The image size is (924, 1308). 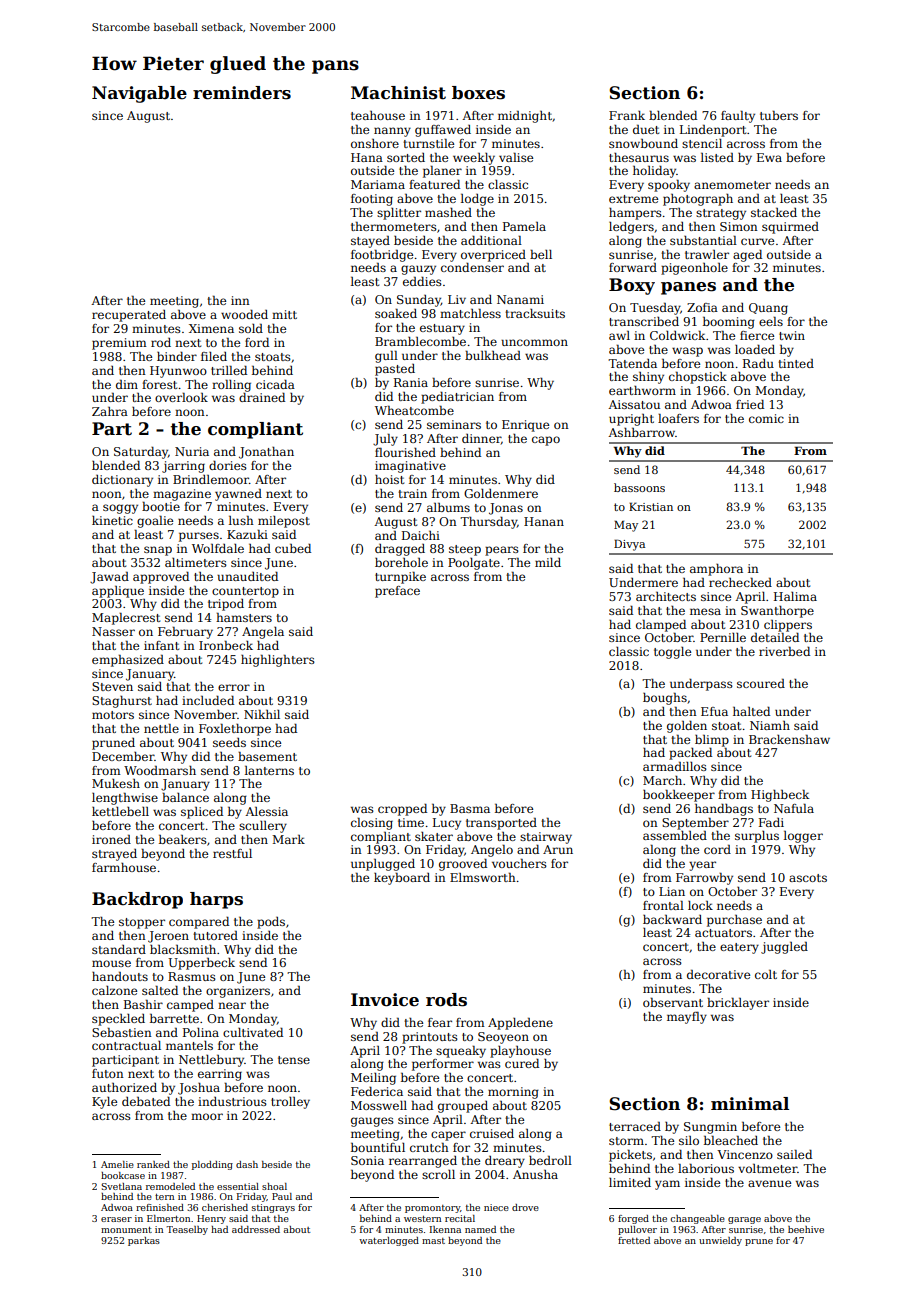 What do you see at coordinates (392, 132) in the page?
I see `nanny` at bounding box center [392, 132].
